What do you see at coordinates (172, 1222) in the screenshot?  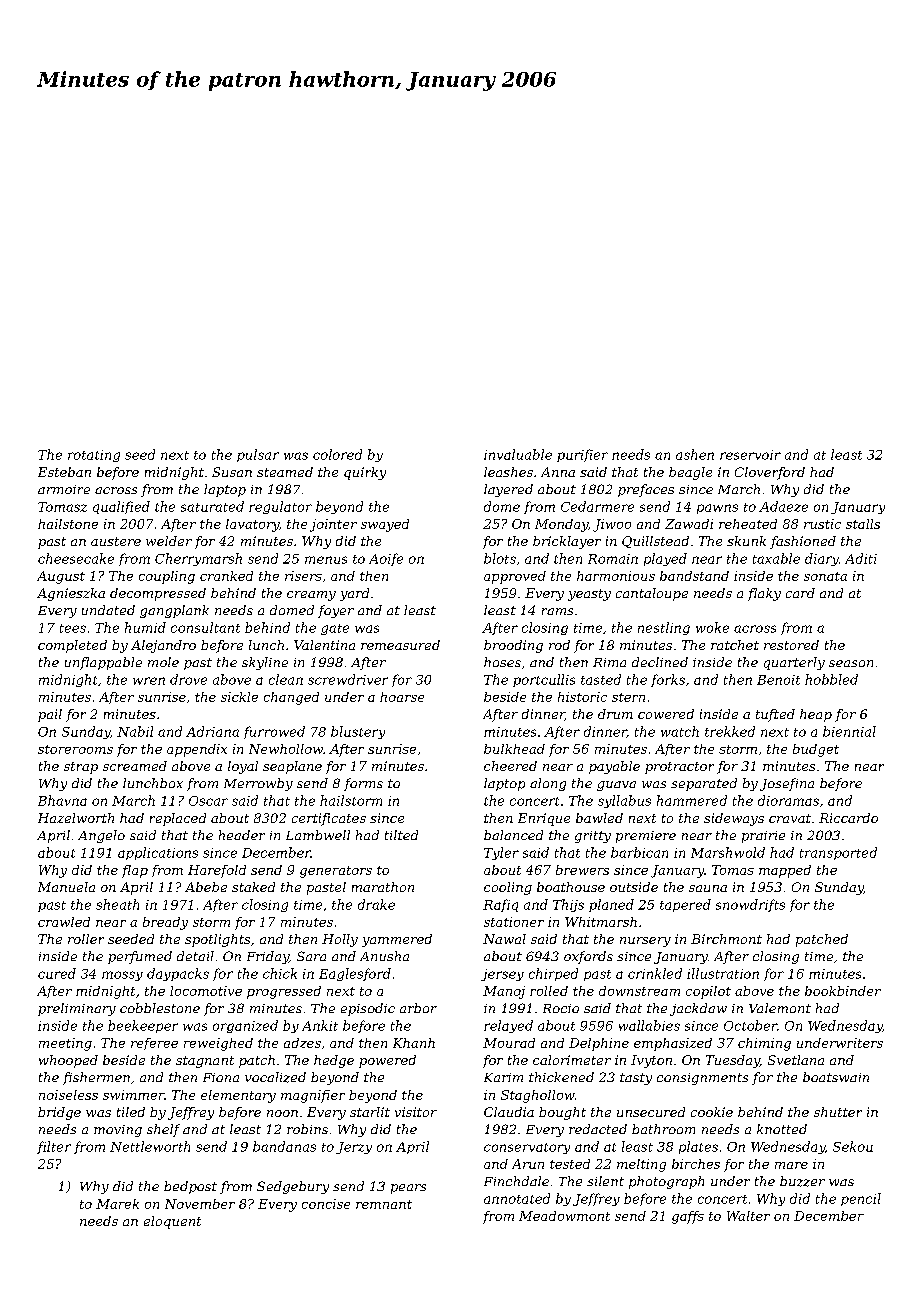 I see `eloquent` at bounding box center [172, 1222].
